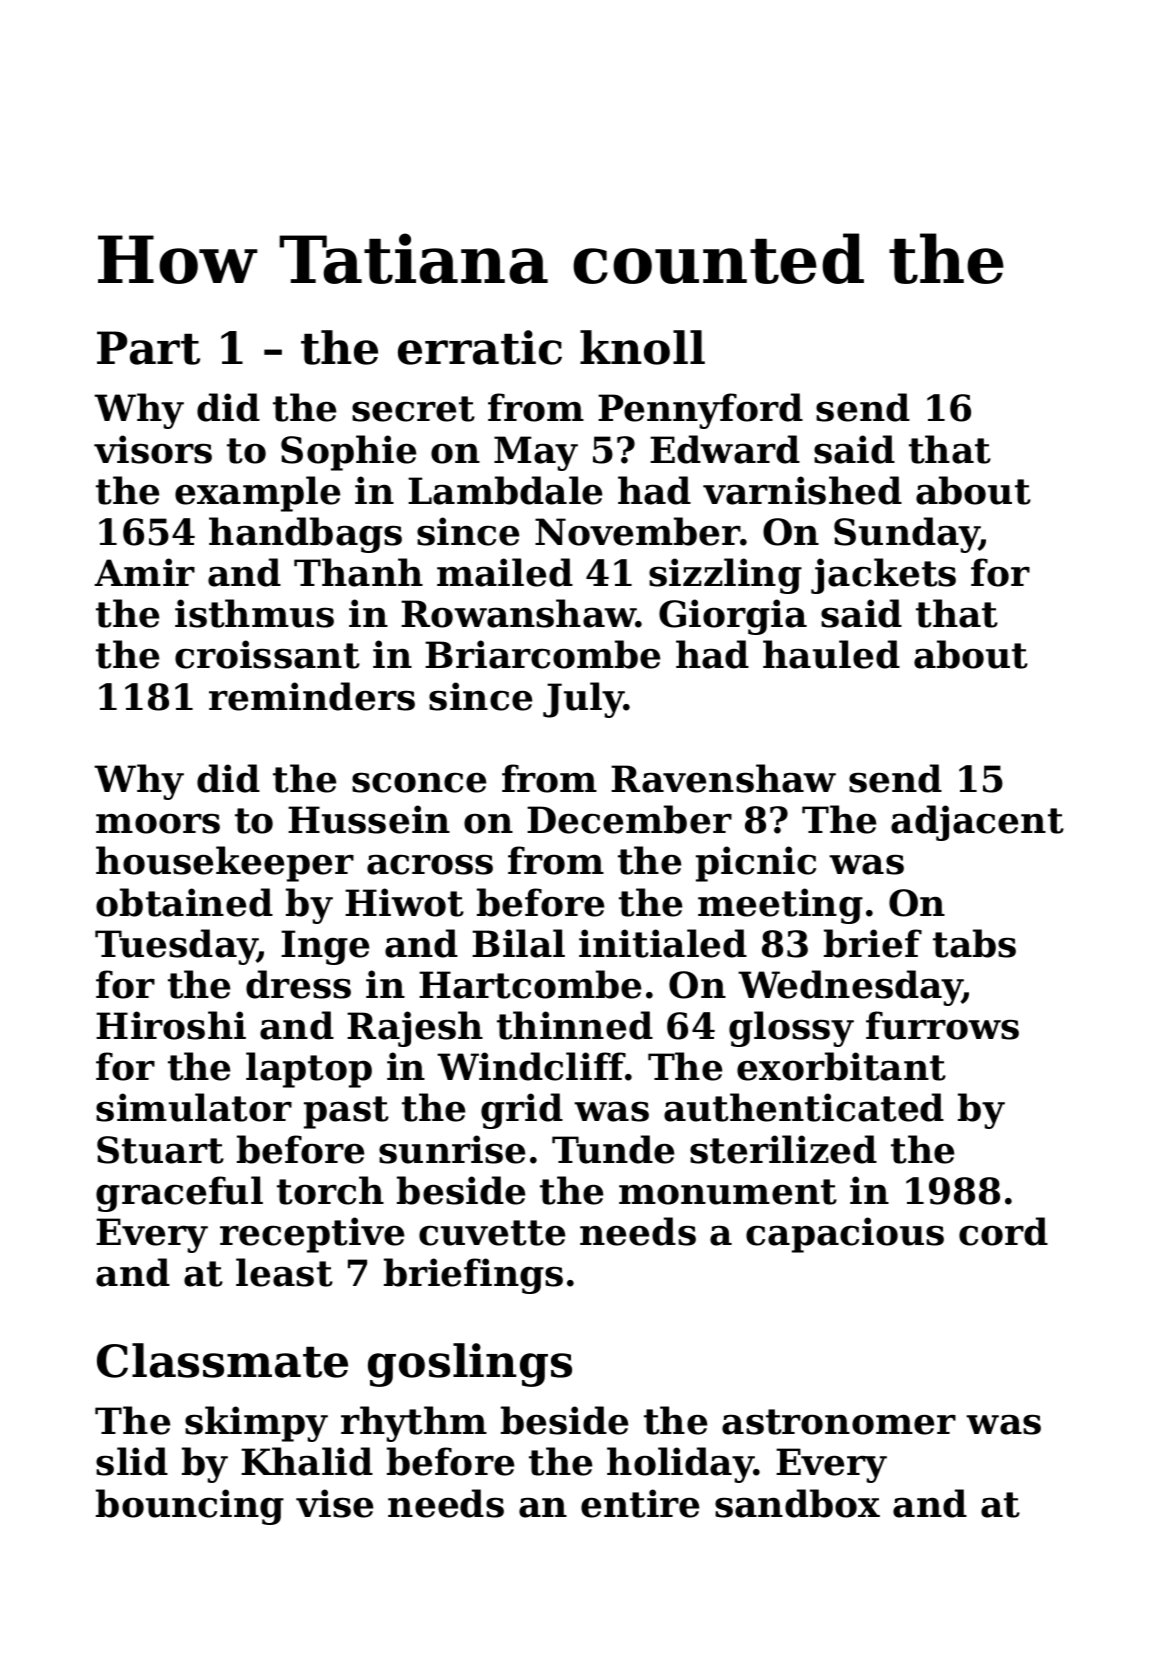  Describe the element at coordinates (640, 1503) in the page. I see `entire` at that location.
